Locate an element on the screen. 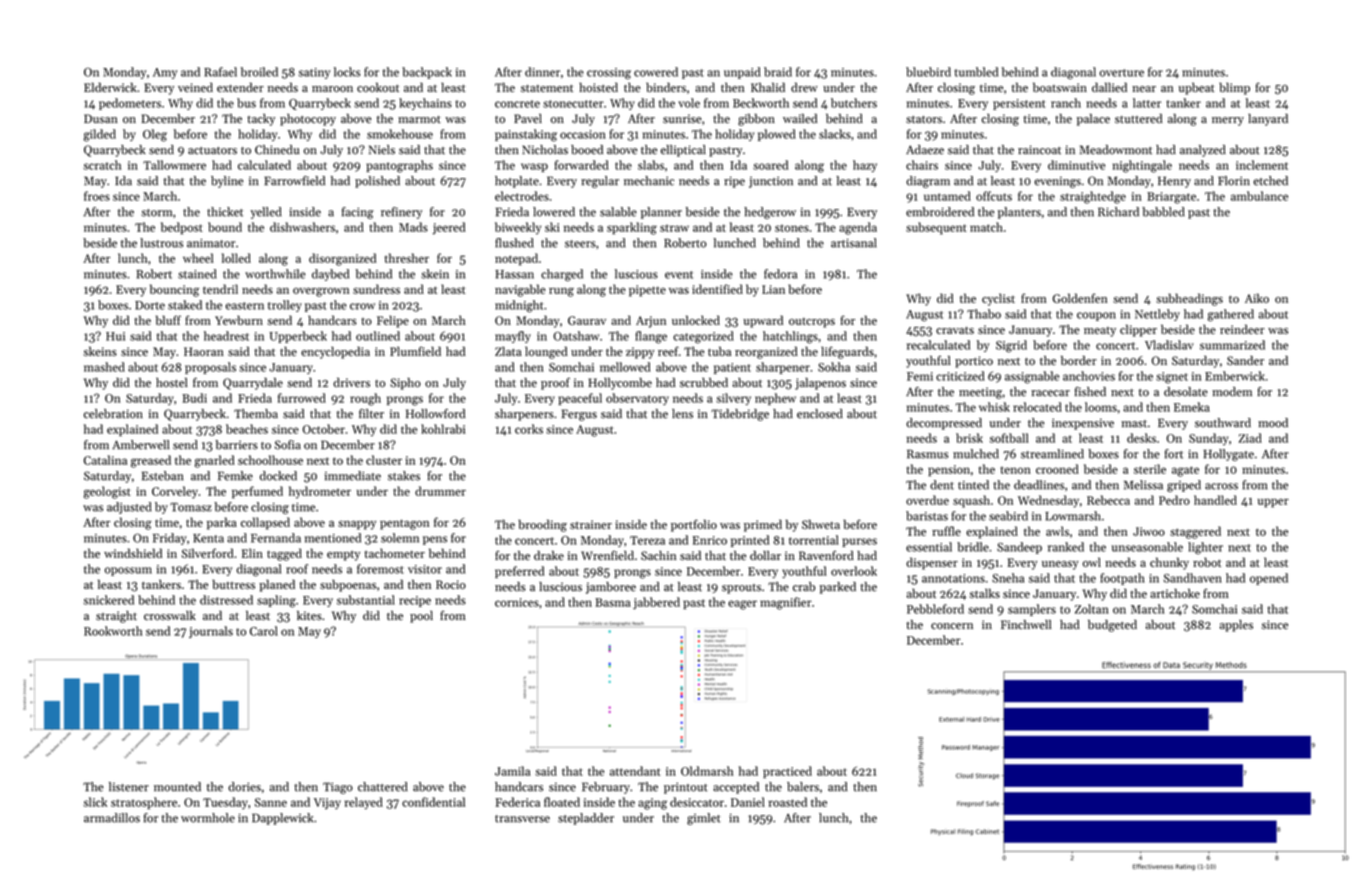 This screenshot has height=887, width=1372. Chinedu is located at coordinates (277, 150).
